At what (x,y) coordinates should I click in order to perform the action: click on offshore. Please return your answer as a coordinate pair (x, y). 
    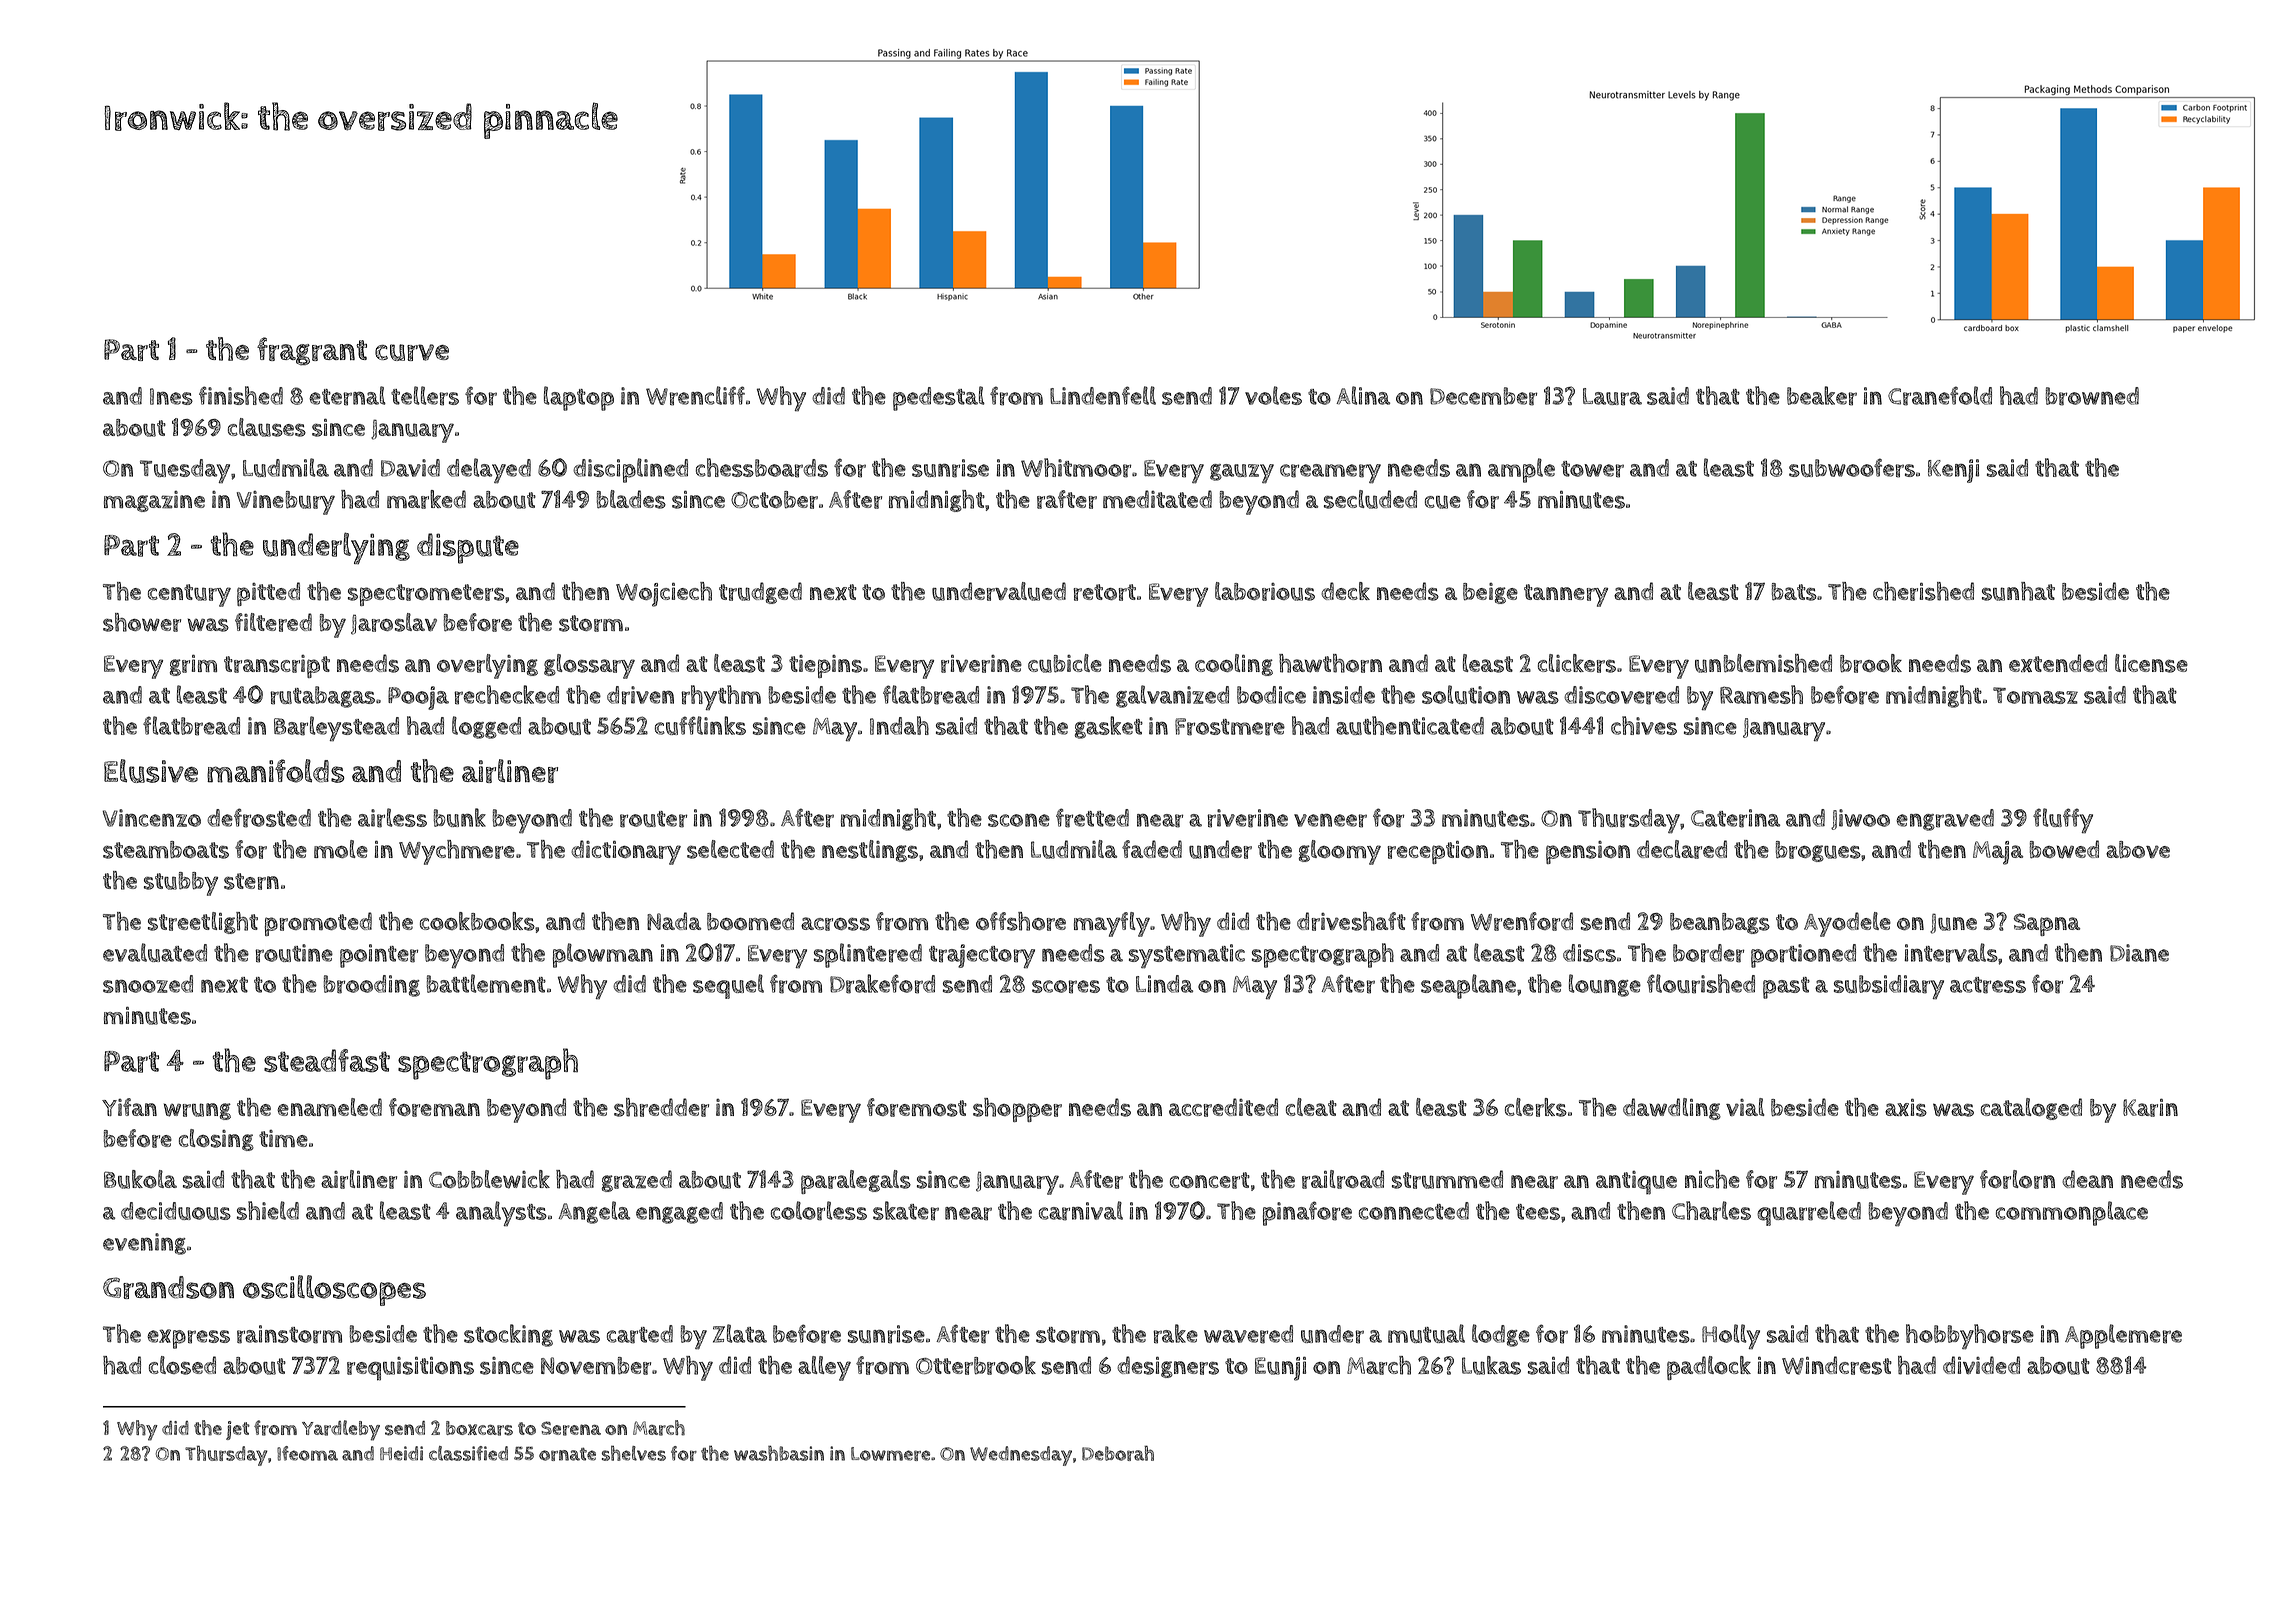
    Looking at the image, I should click on (1021, 921).
